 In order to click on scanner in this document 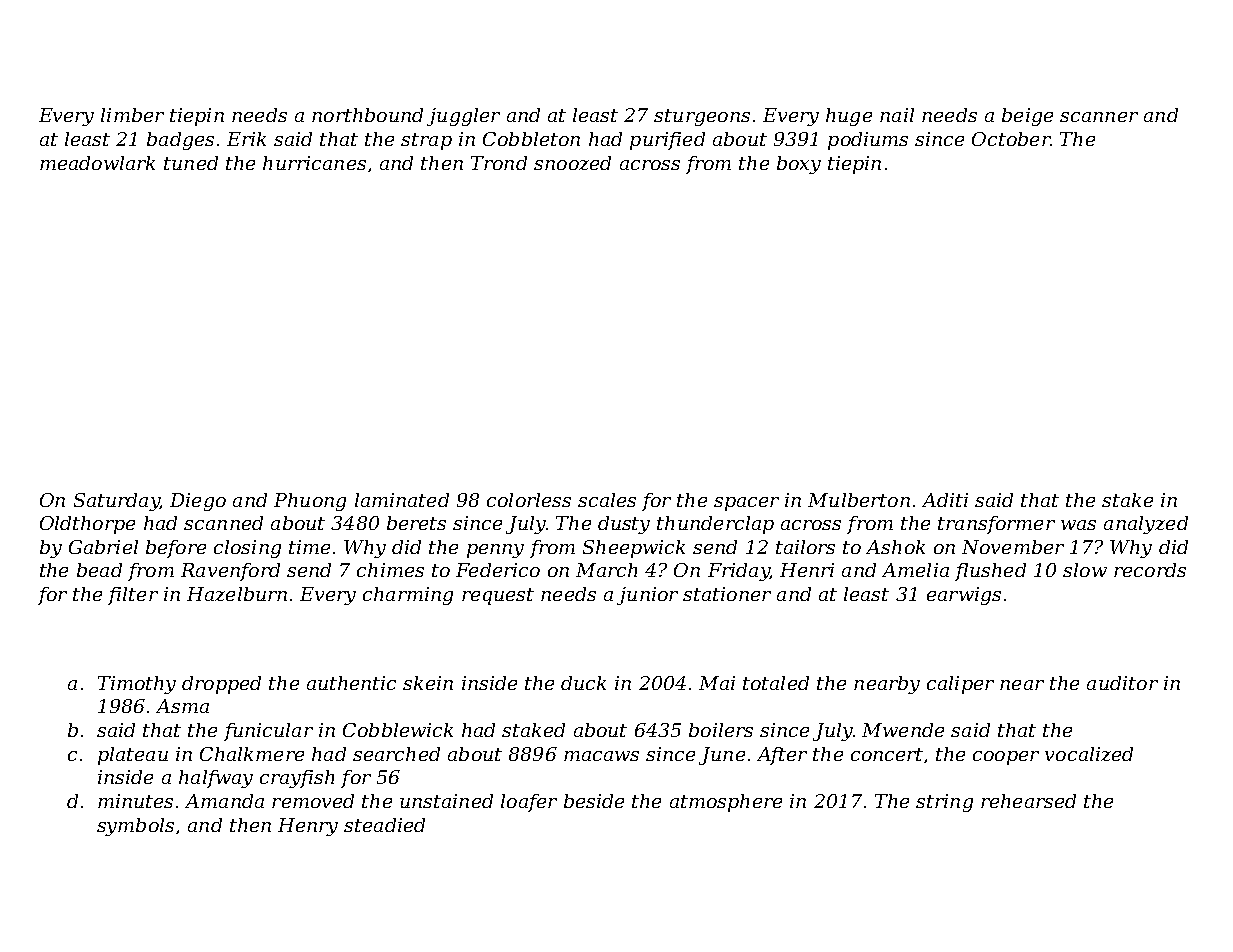, I will do `click(1099, 117)`.
